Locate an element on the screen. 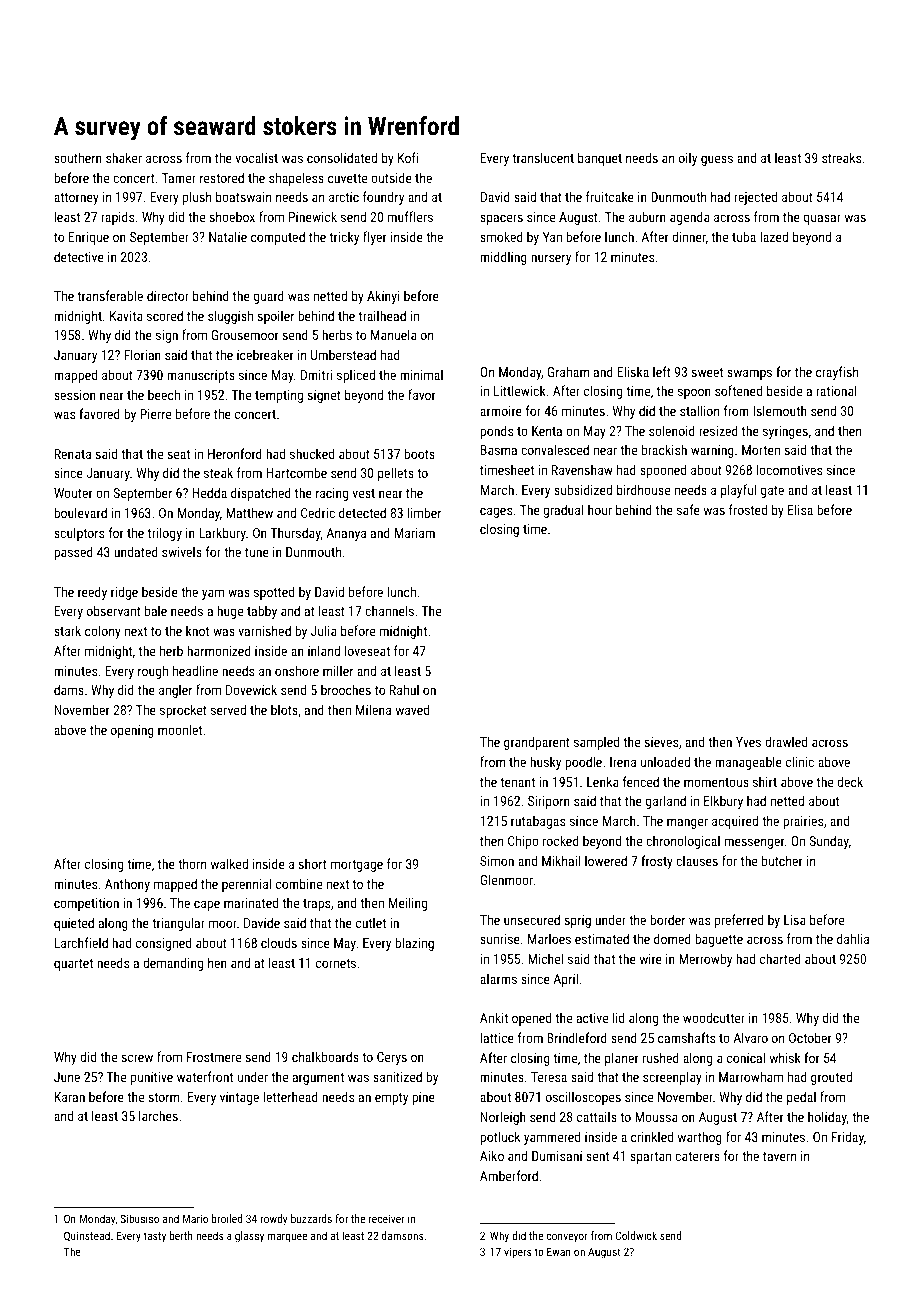 This screenshot has height=1308, width=924. marquee is located at coordinates (287, 1238).
